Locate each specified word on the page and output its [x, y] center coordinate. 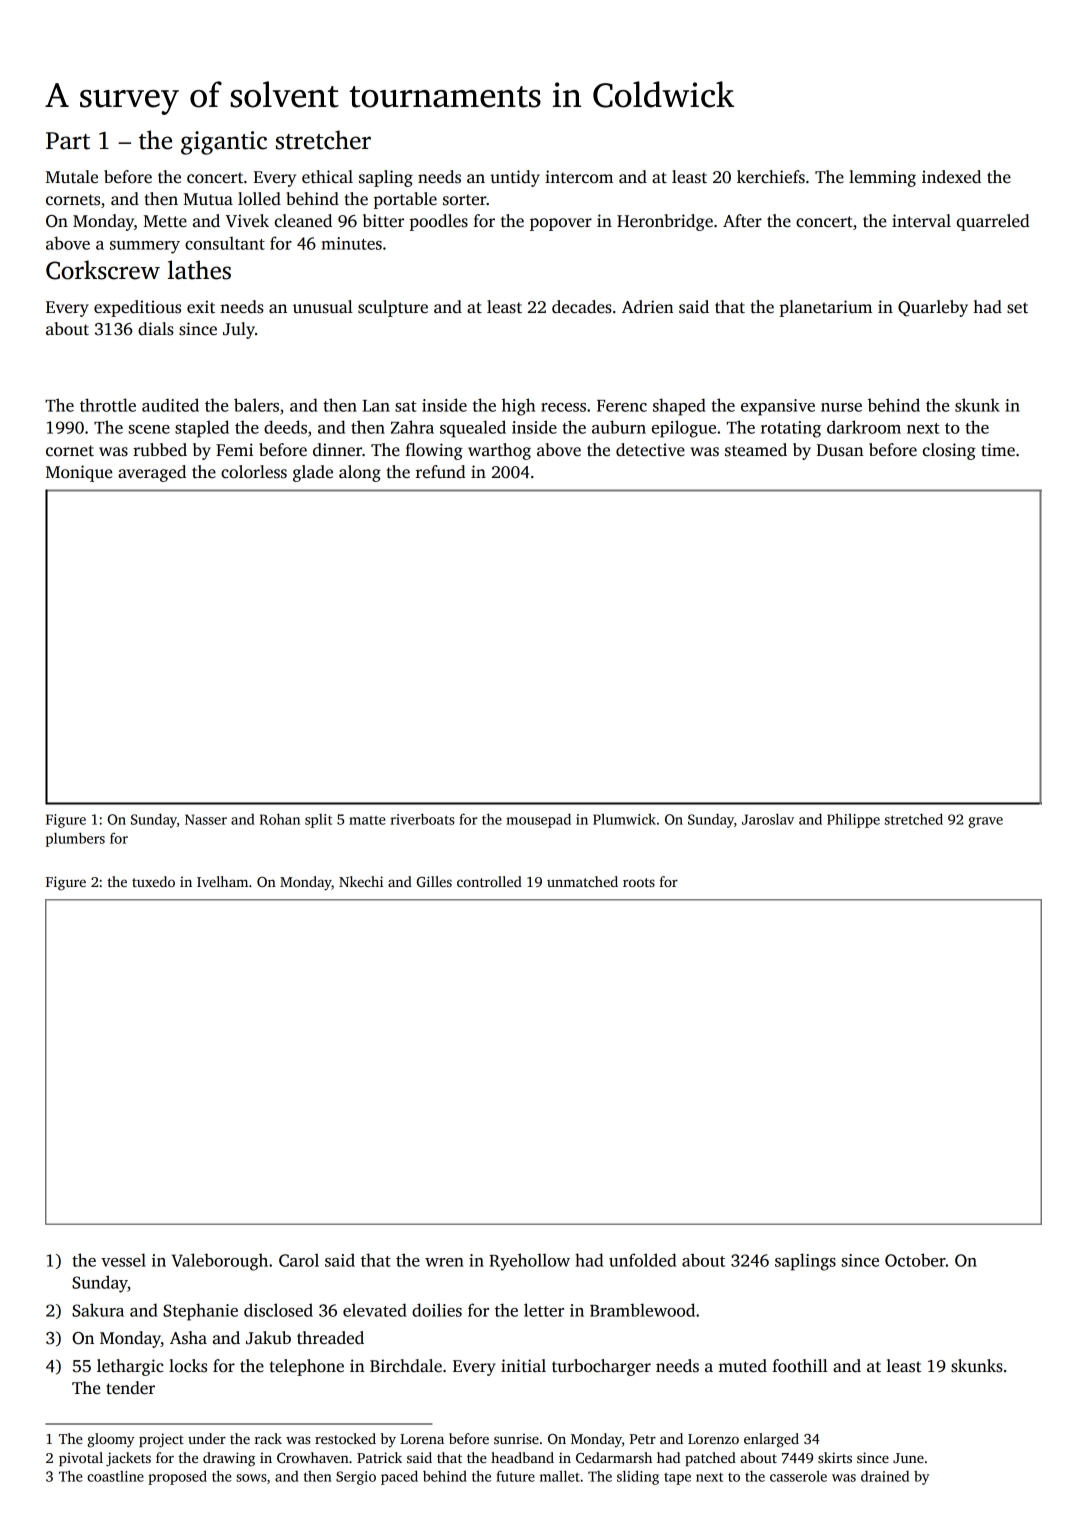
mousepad [538, 820]
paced [399, 1477]
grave [985, 822]
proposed [177, 1477]
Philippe [853, 820]
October [915, 1260]
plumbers [75, 839]
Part [68, 141]
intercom [579, 177]
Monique [79, 473]
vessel [123, 1260]
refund [441, 472]
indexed [951, 177]
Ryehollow [529, 1262]
